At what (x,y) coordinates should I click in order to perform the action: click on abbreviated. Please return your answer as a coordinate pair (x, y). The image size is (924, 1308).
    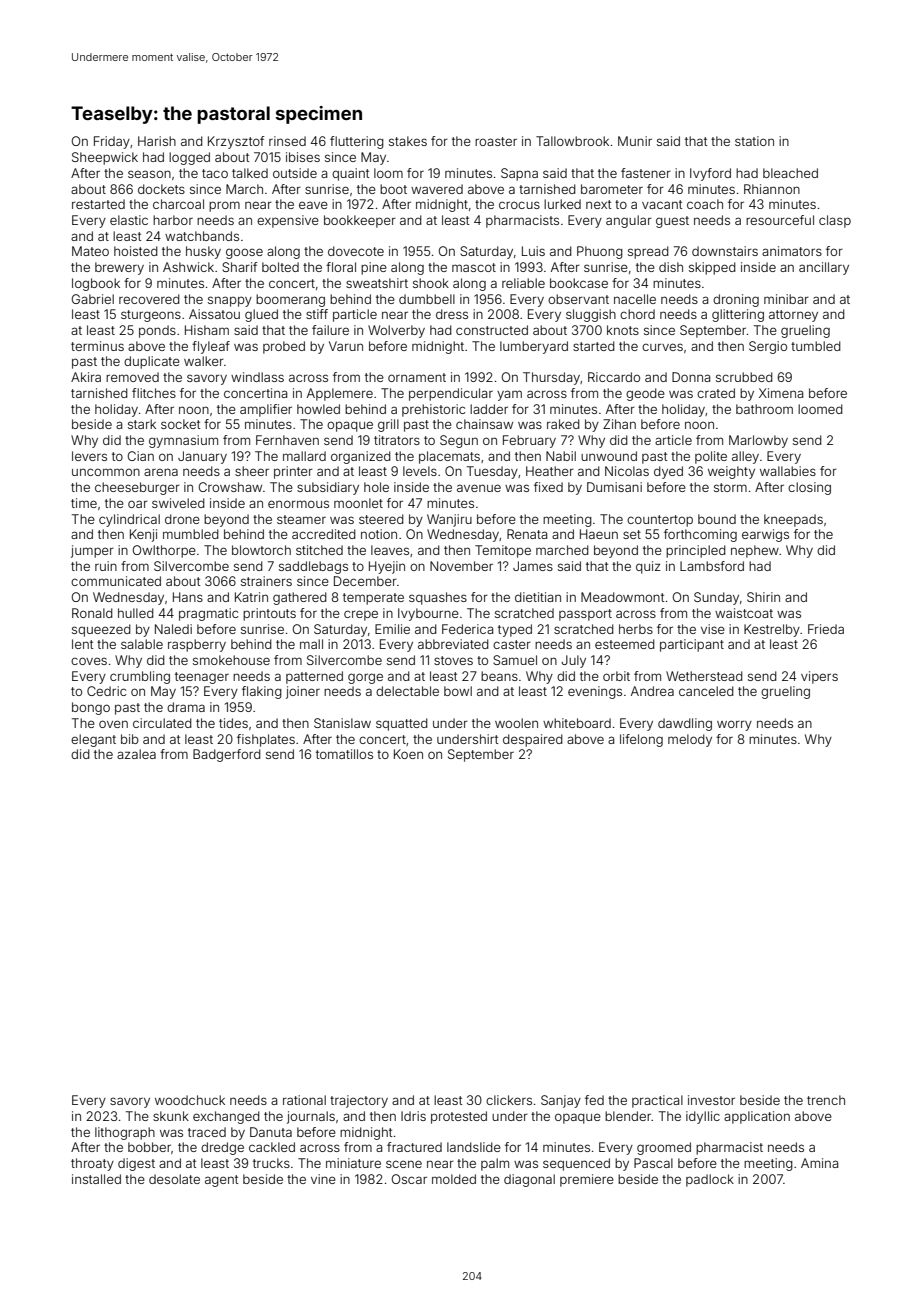
    Looking at the image, I should click on (453, 644).
